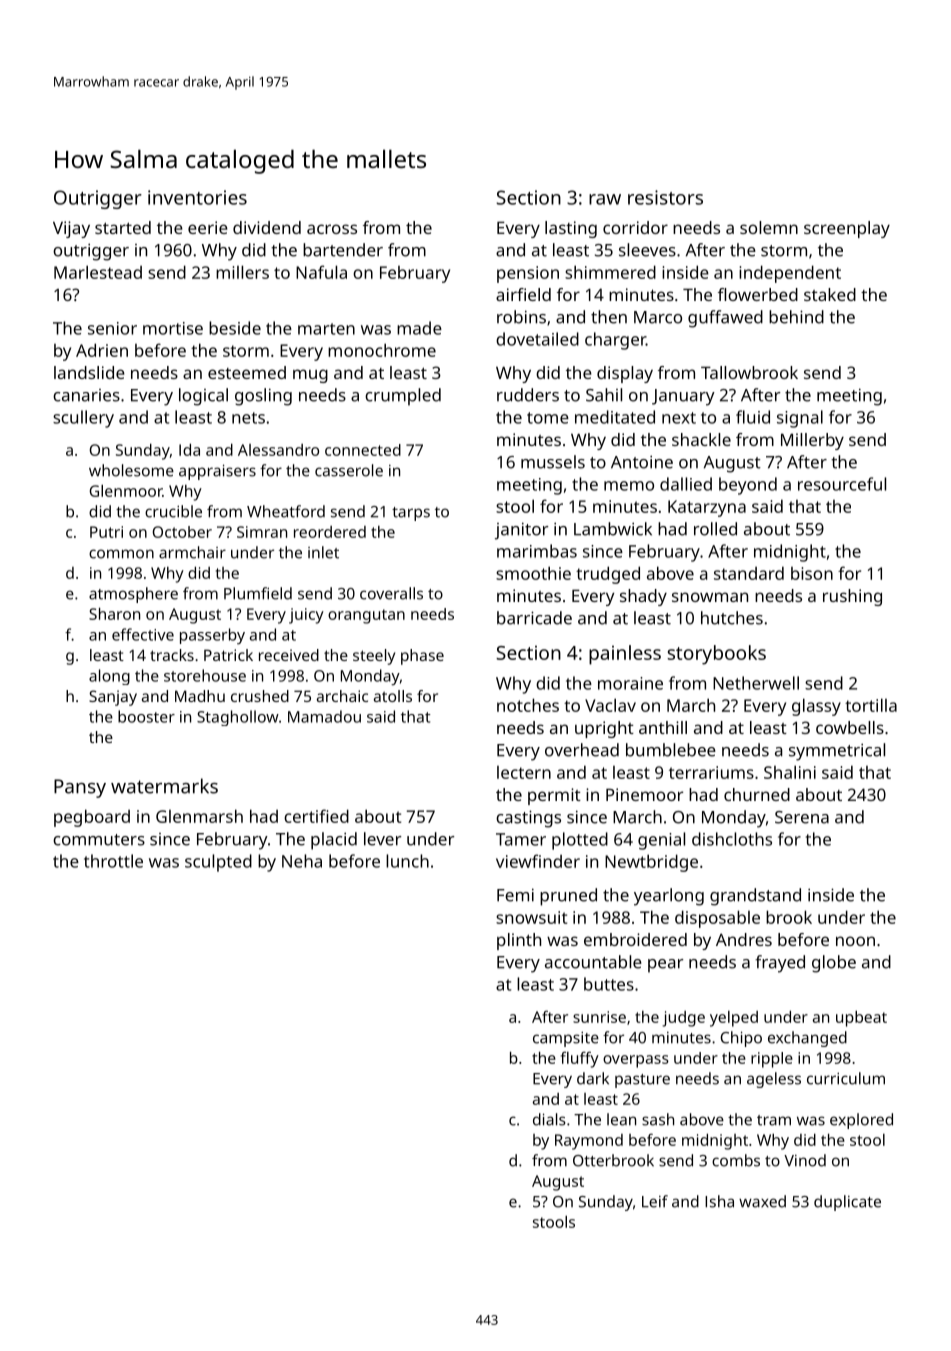  Describe the element at coordinates (521, 839) in the screenshot. I see `Tamer` at that location.
